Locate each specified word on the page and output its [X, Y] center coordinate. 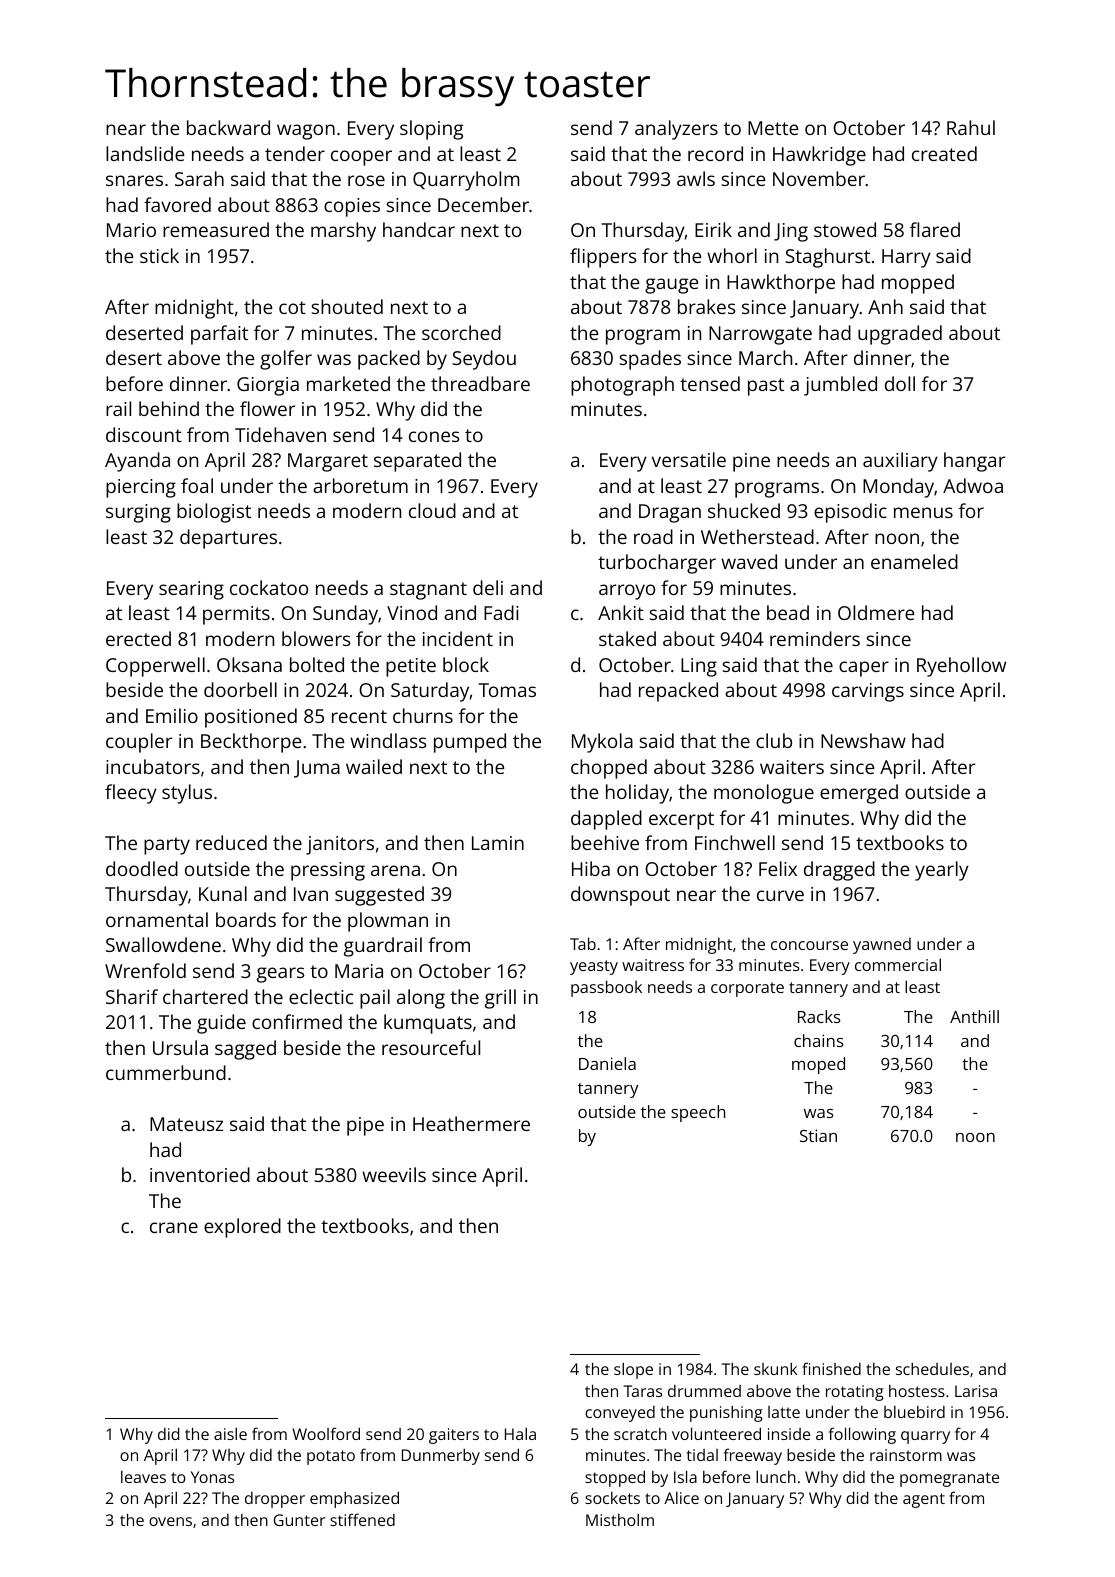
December [483, 204]
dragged [839, 871]
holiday [637, 794]
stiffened [362, 1519]
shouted [347, 306]
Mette [773, 128]
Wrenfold [145, 970]
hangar [974, 462]
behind [169, 408]
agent [924, 1500]
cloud [432, 510]
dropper [275, 1500]
